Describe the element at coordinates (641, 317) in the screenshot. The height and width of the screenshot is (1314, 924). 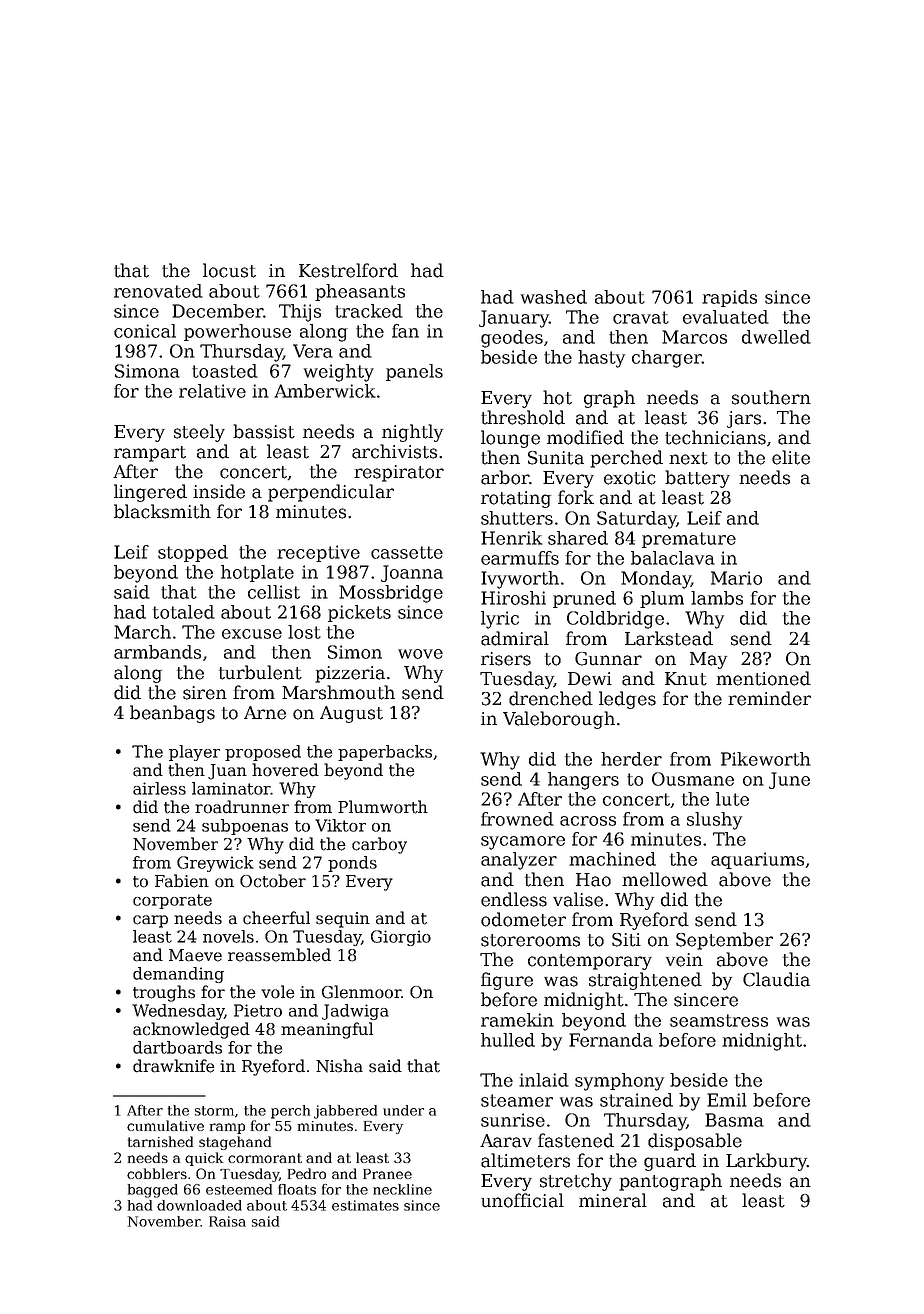
I see `cravat` at that location.
